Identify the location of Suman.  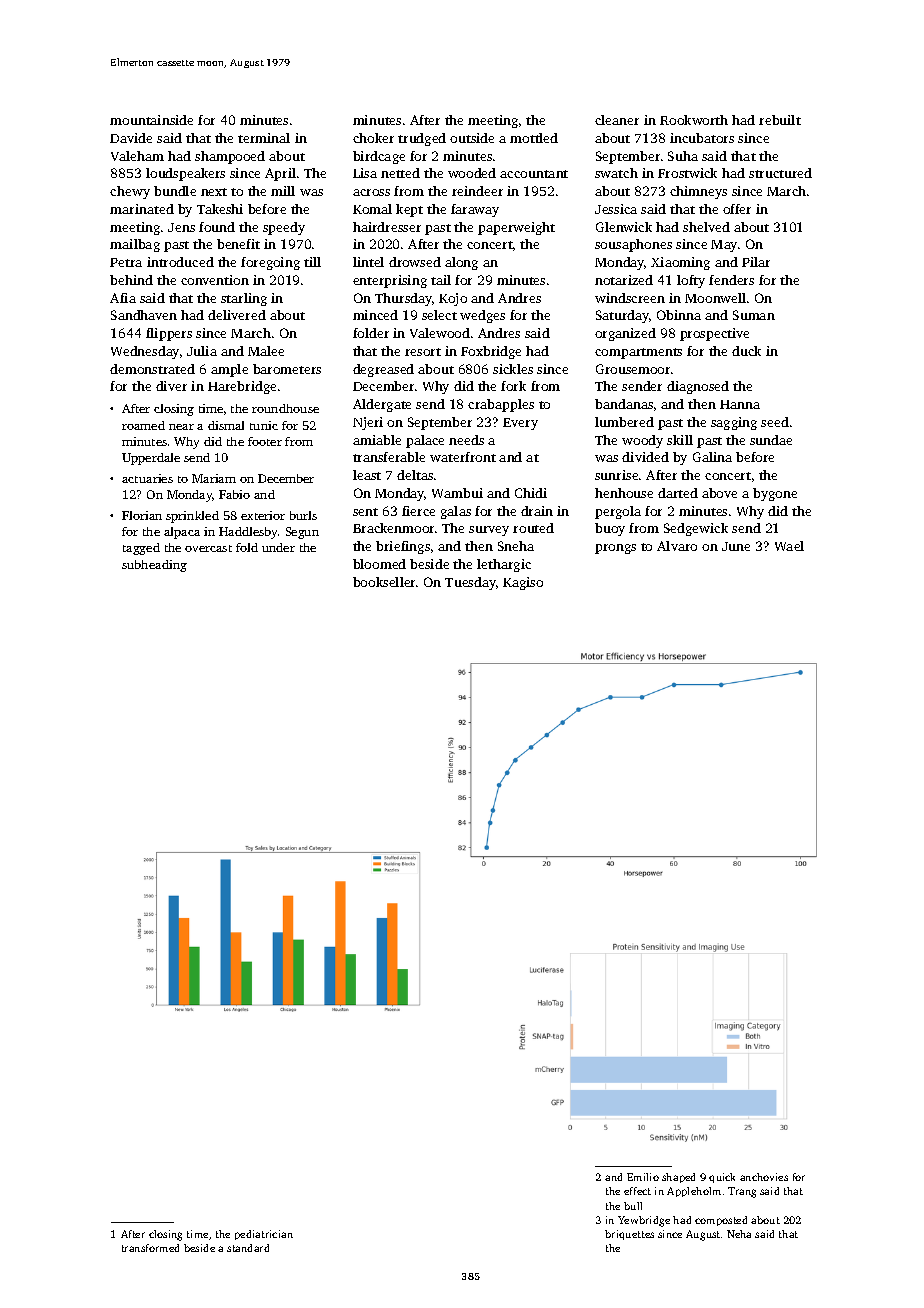
(754, 315).
